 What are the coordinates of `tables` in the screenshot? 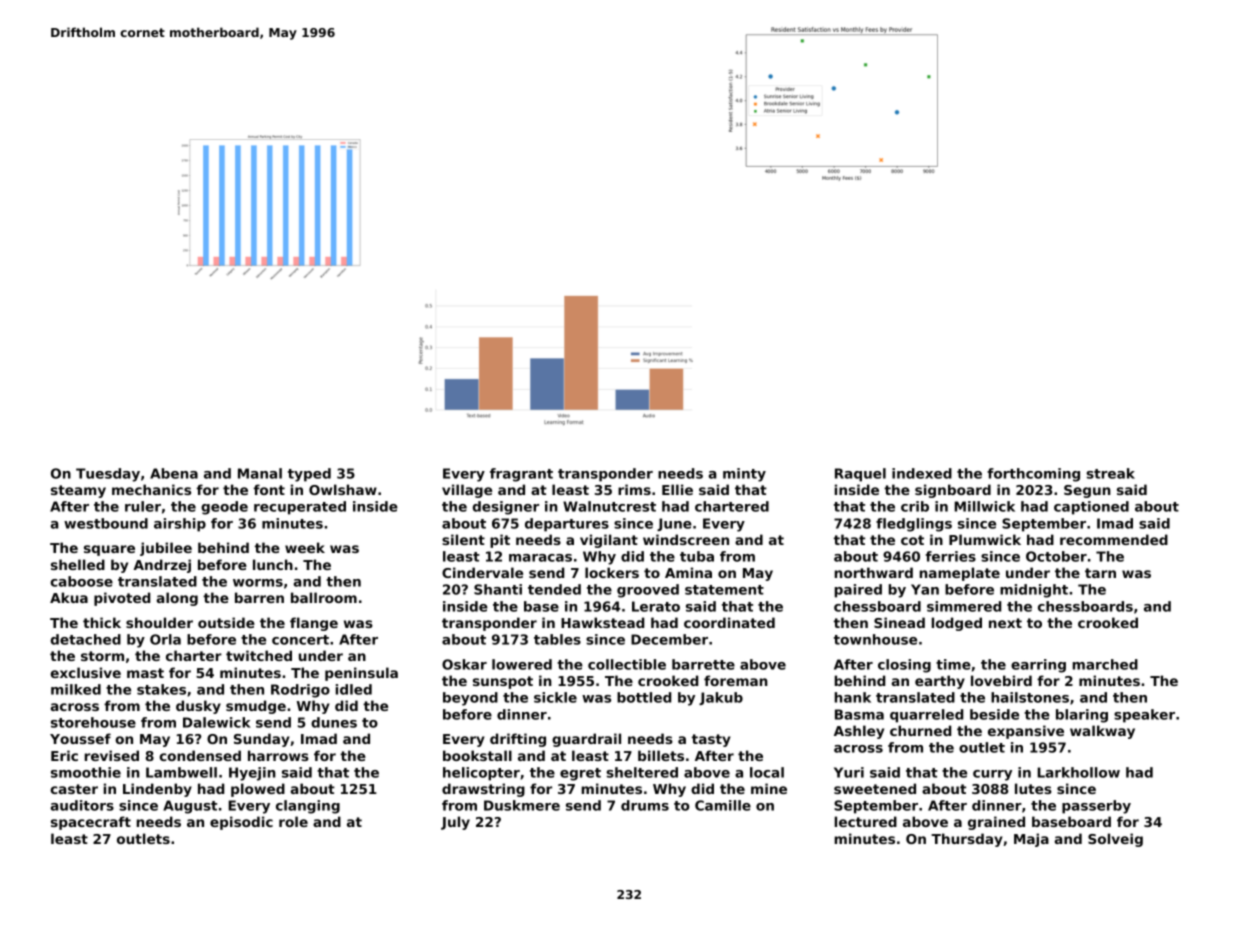 It's located at (557, 639).
